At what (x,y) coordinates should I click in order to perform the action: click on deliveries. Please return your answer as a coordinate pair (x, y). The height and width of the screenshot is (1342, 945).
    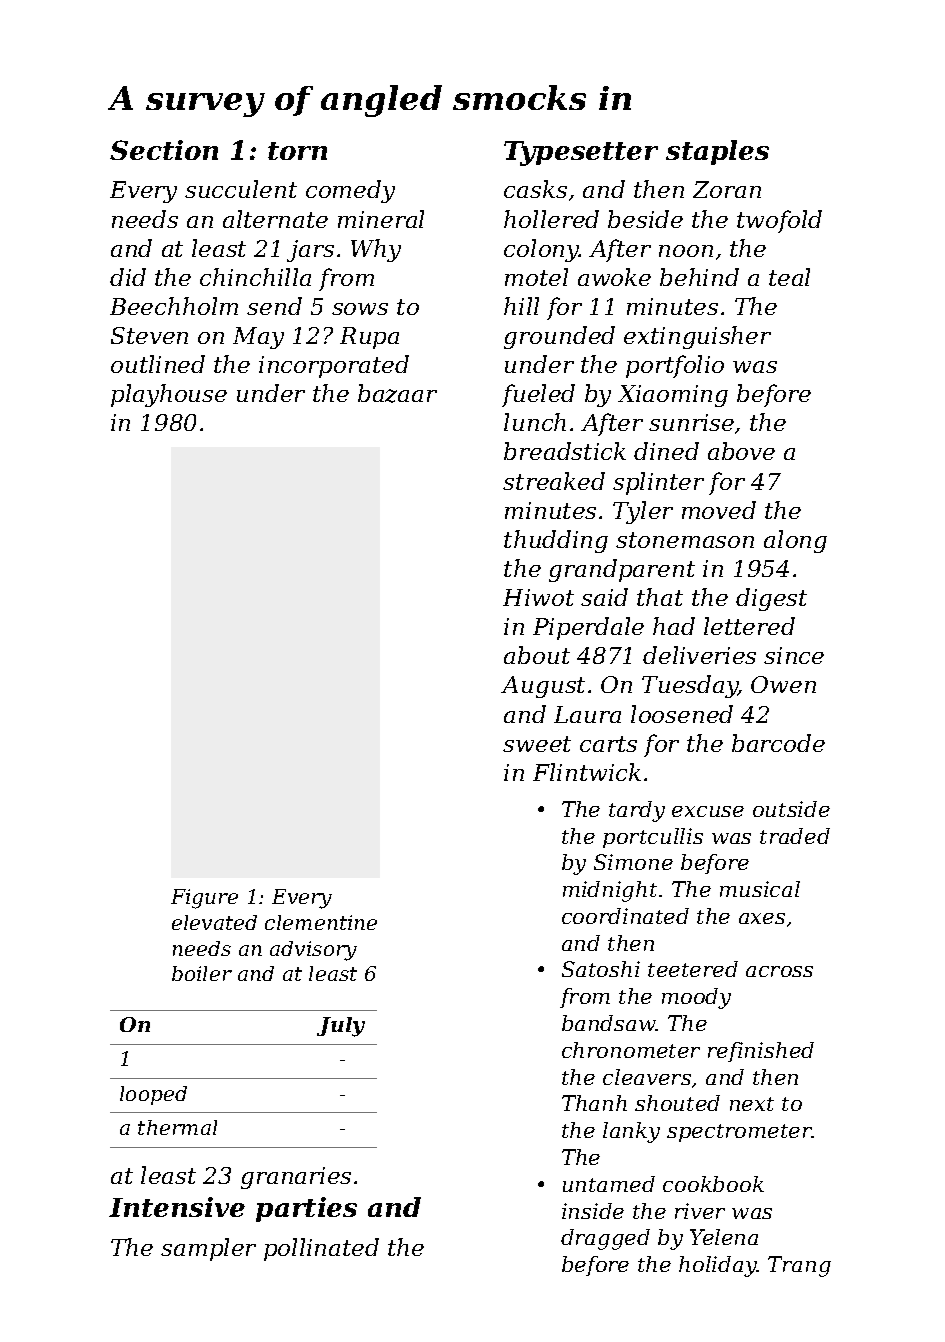
    Looking at the image, I should click on (699, 655).
